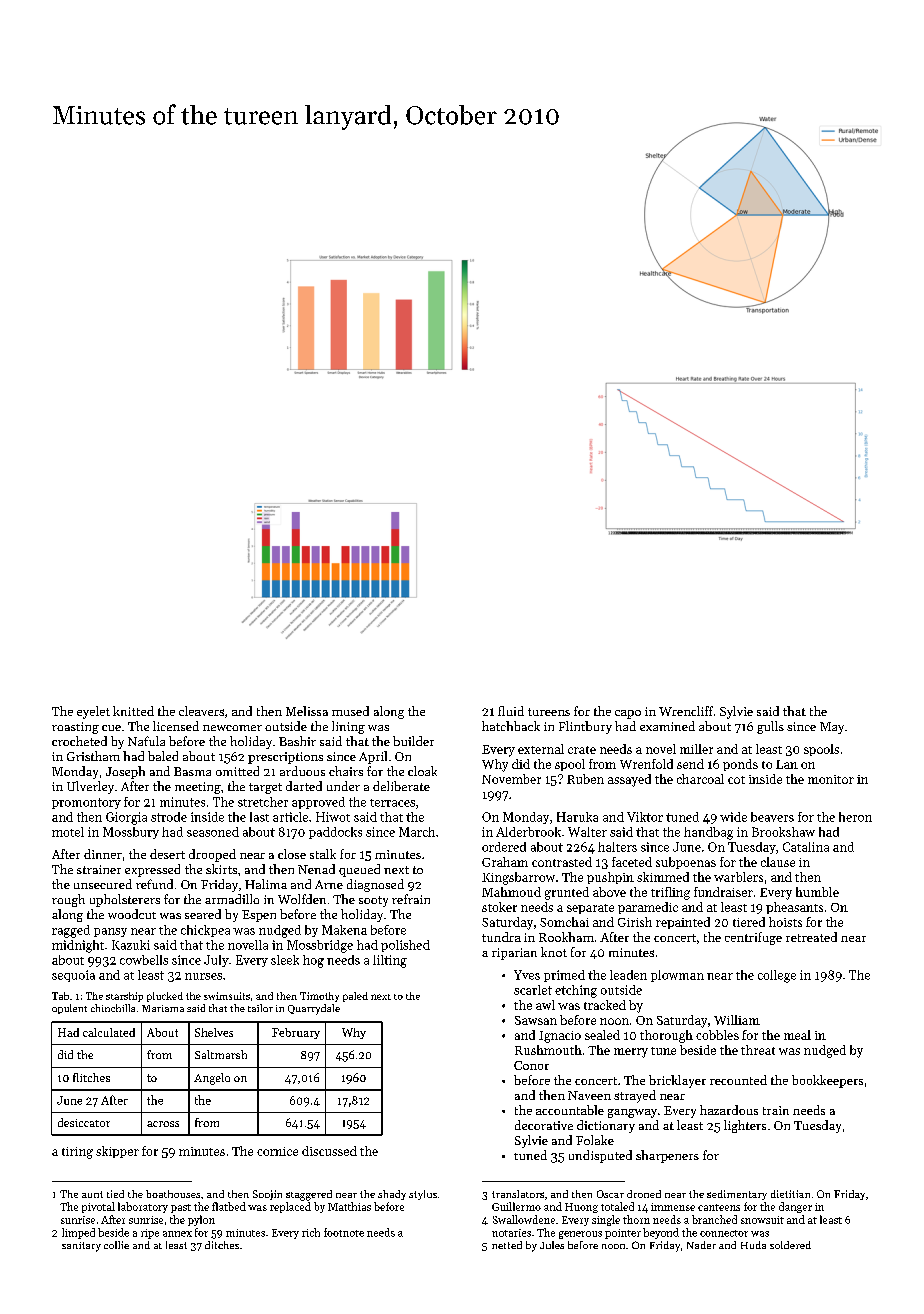  Describe the element at coordinates (770, 727) in the screenshot. I see `gulls` at that location.
